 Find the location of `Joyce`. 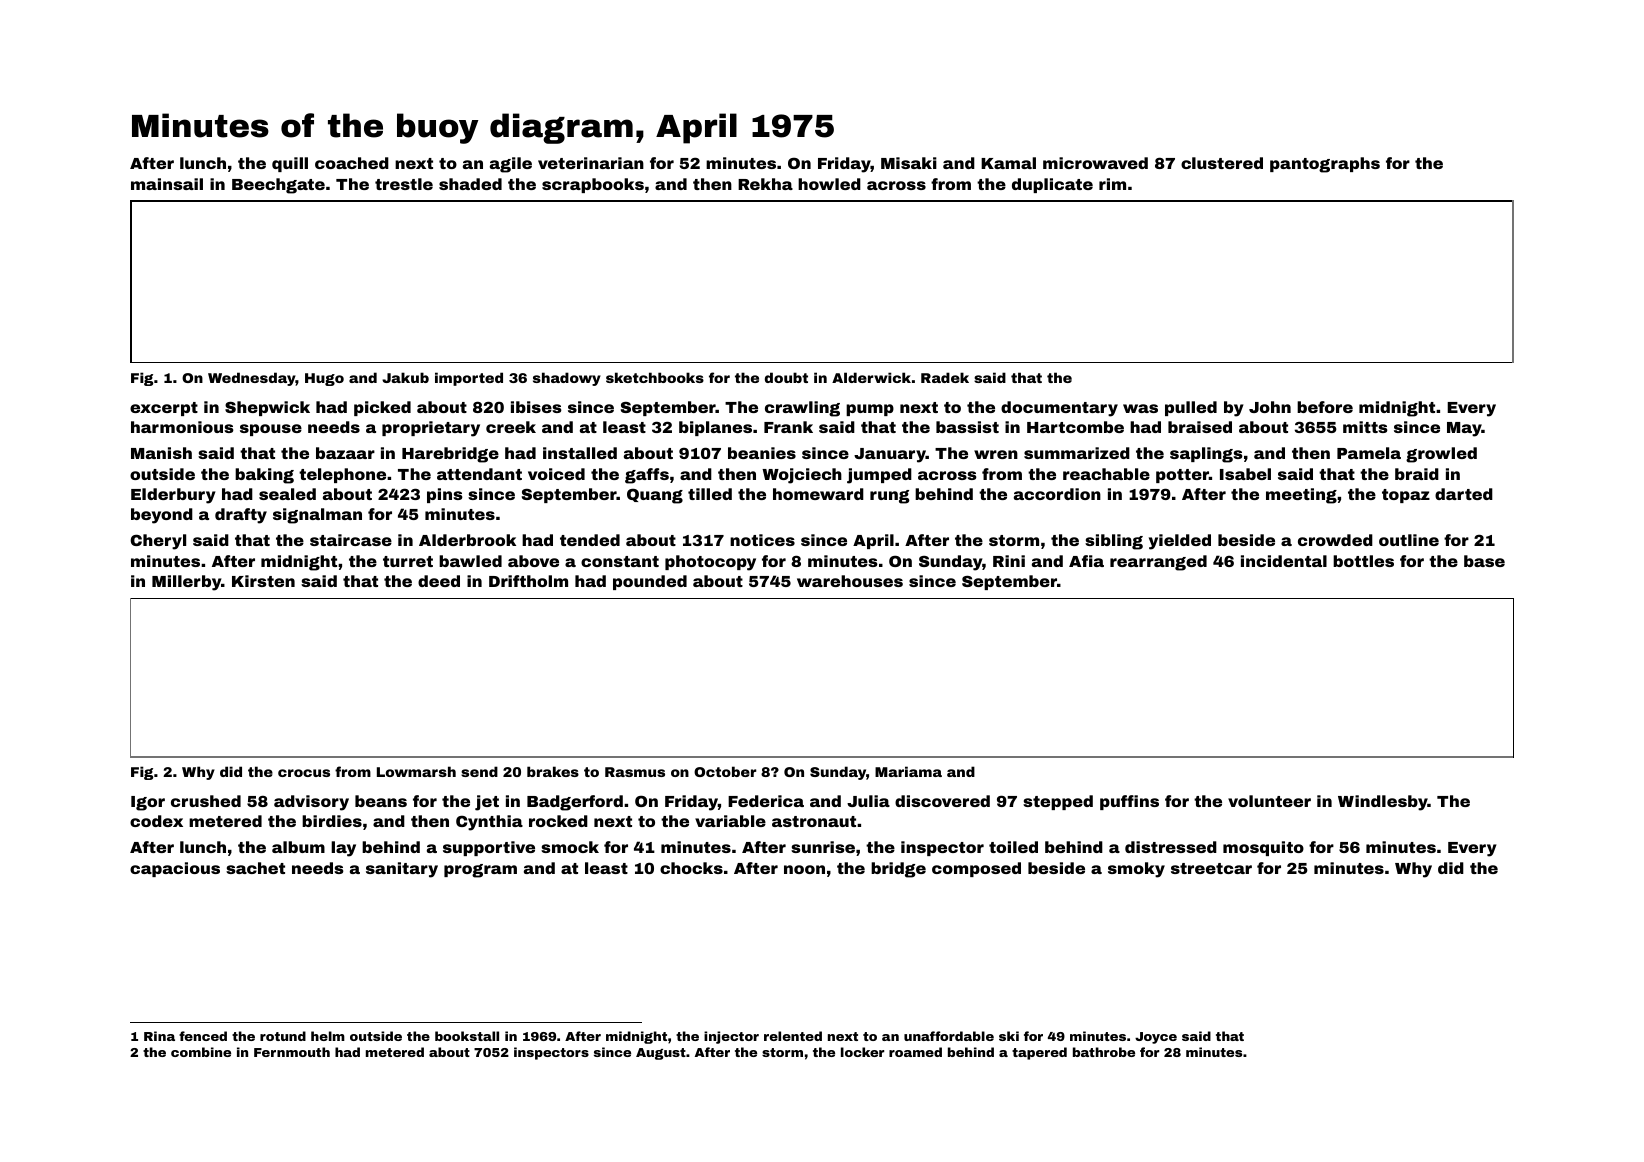

Joyce is located at coordinates (1156, 1038).
